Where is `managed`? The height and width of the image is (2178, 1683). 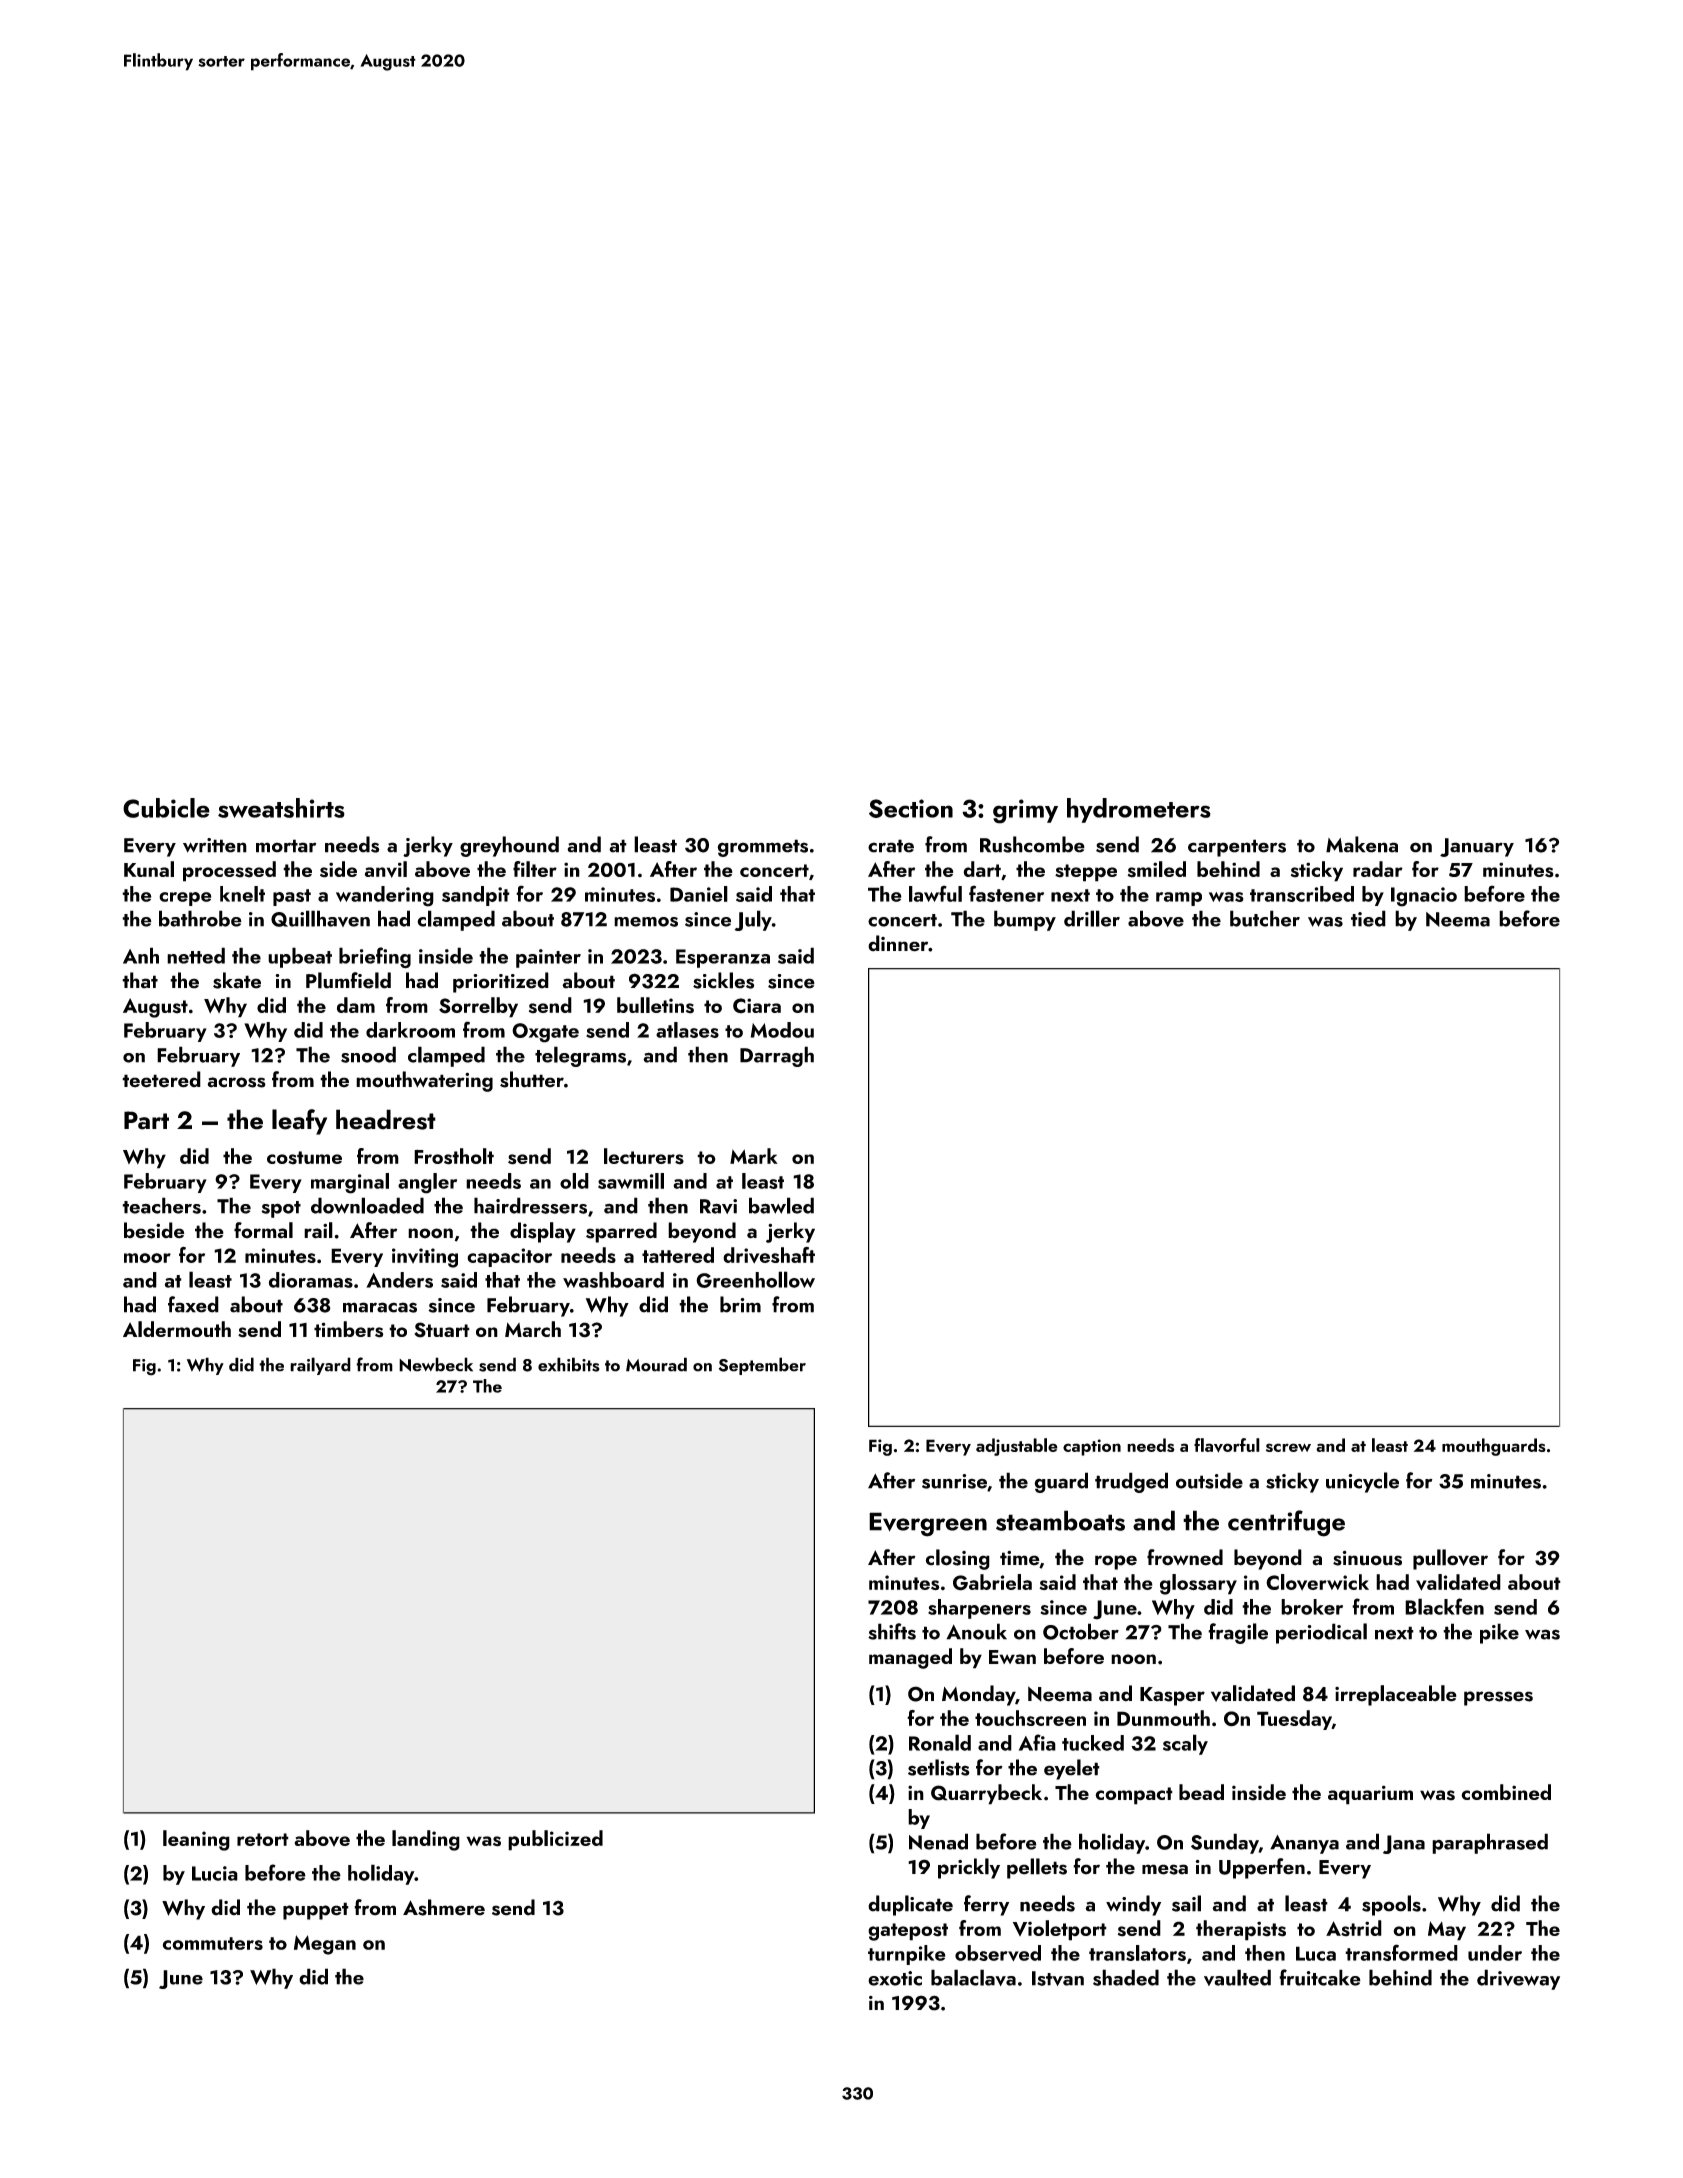 managed is located at coordinates (910, 1658).
